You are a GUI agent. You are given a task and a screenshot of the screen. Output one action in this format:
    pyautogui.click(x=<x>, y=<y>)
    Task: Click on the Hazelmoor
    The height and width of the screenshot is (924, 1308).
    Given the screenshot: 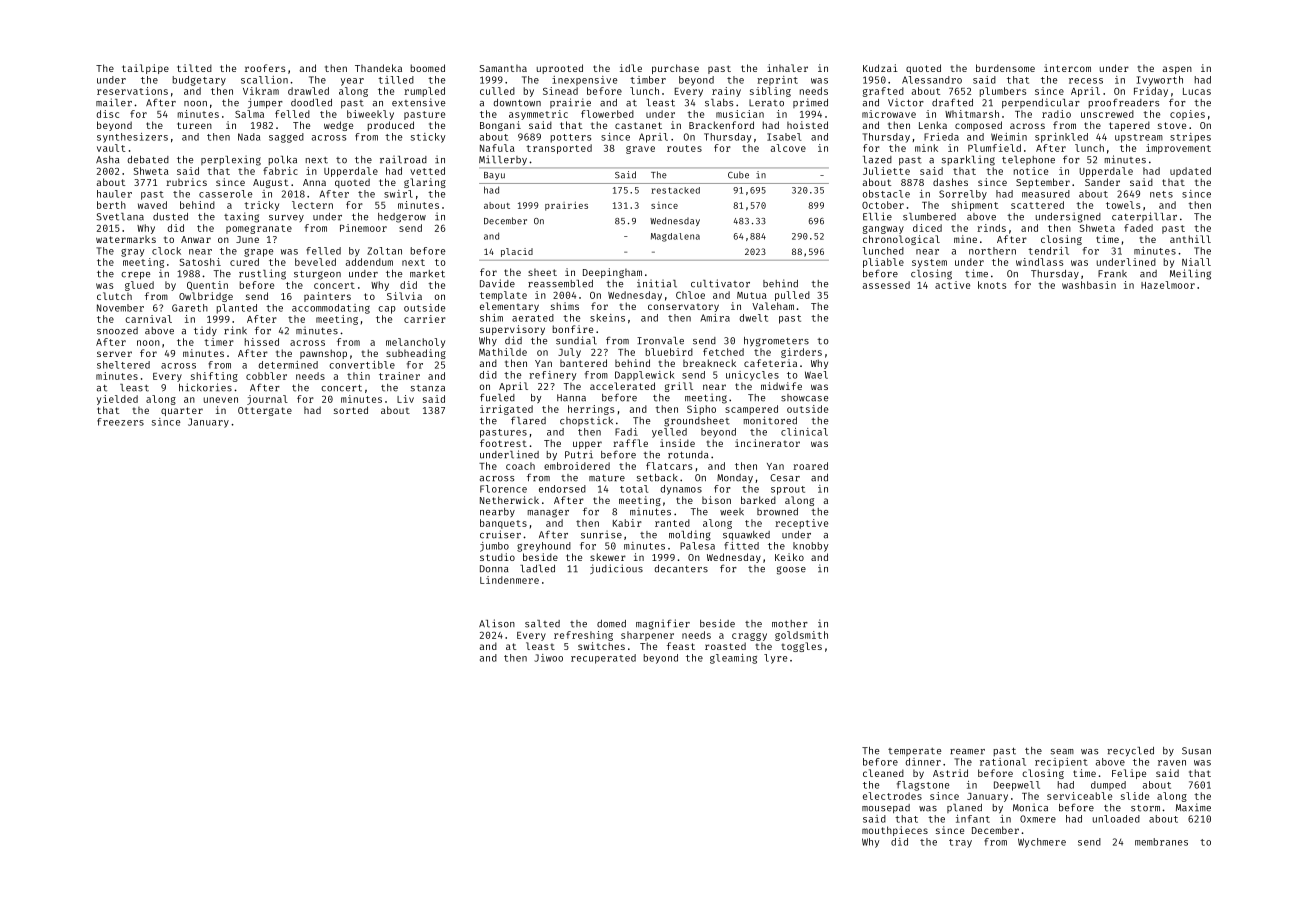 What is the action you would take?
    pyautogui.click(x=1168, y=285)
